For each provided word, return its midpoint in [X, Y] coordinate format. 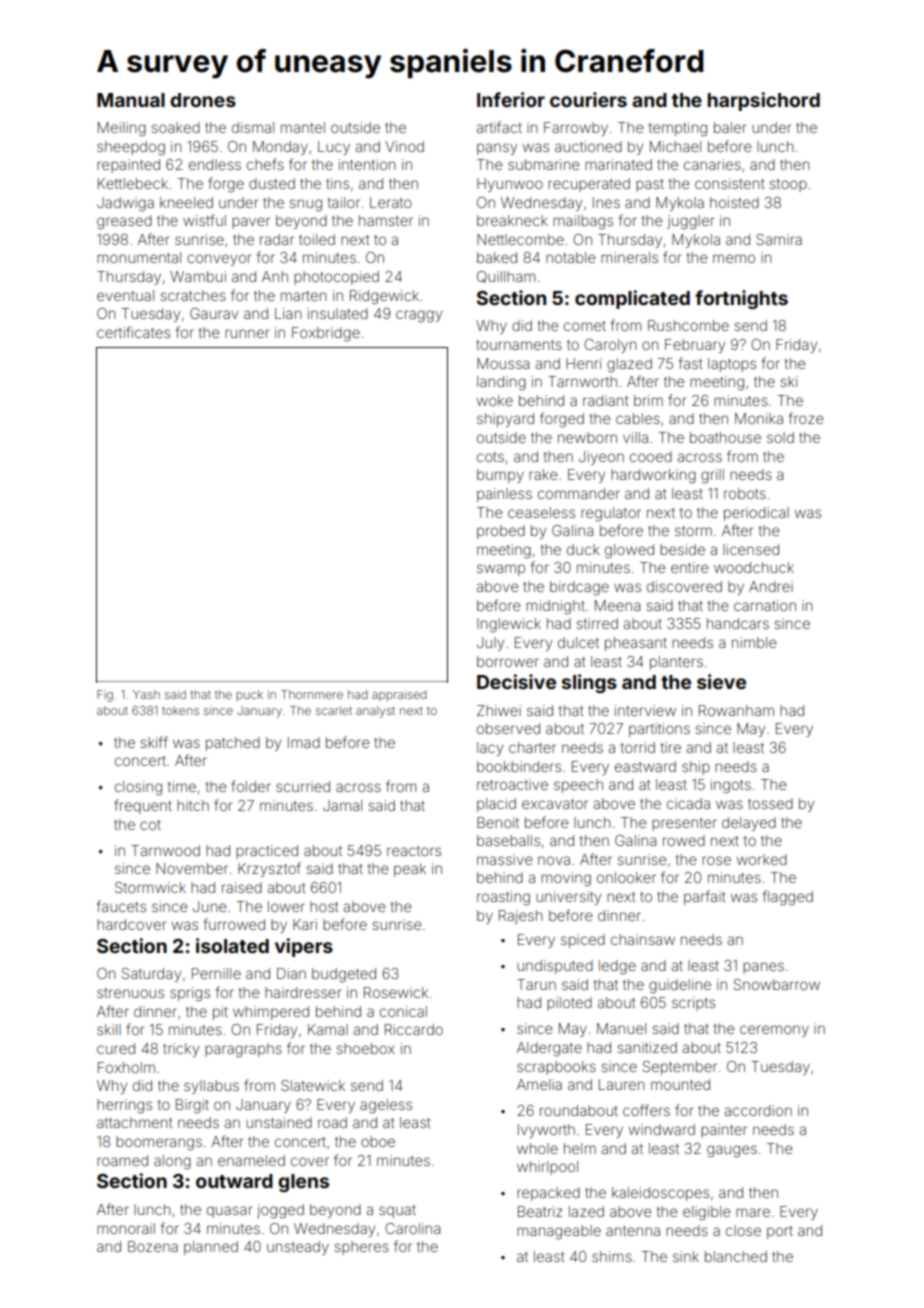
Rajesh [521, 917]
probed [501, 532]
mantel [303, 127]
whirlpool [547, 1168]
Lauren [622, 1084]
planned [211, 1248]
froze [806, 418]
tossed [770, 803]
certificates [133, 332]
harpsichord [764, 101]
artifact [499, 127]
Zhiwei [499, 710]
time [182, 786]
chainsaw [643, 939]
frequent [143, 806]
